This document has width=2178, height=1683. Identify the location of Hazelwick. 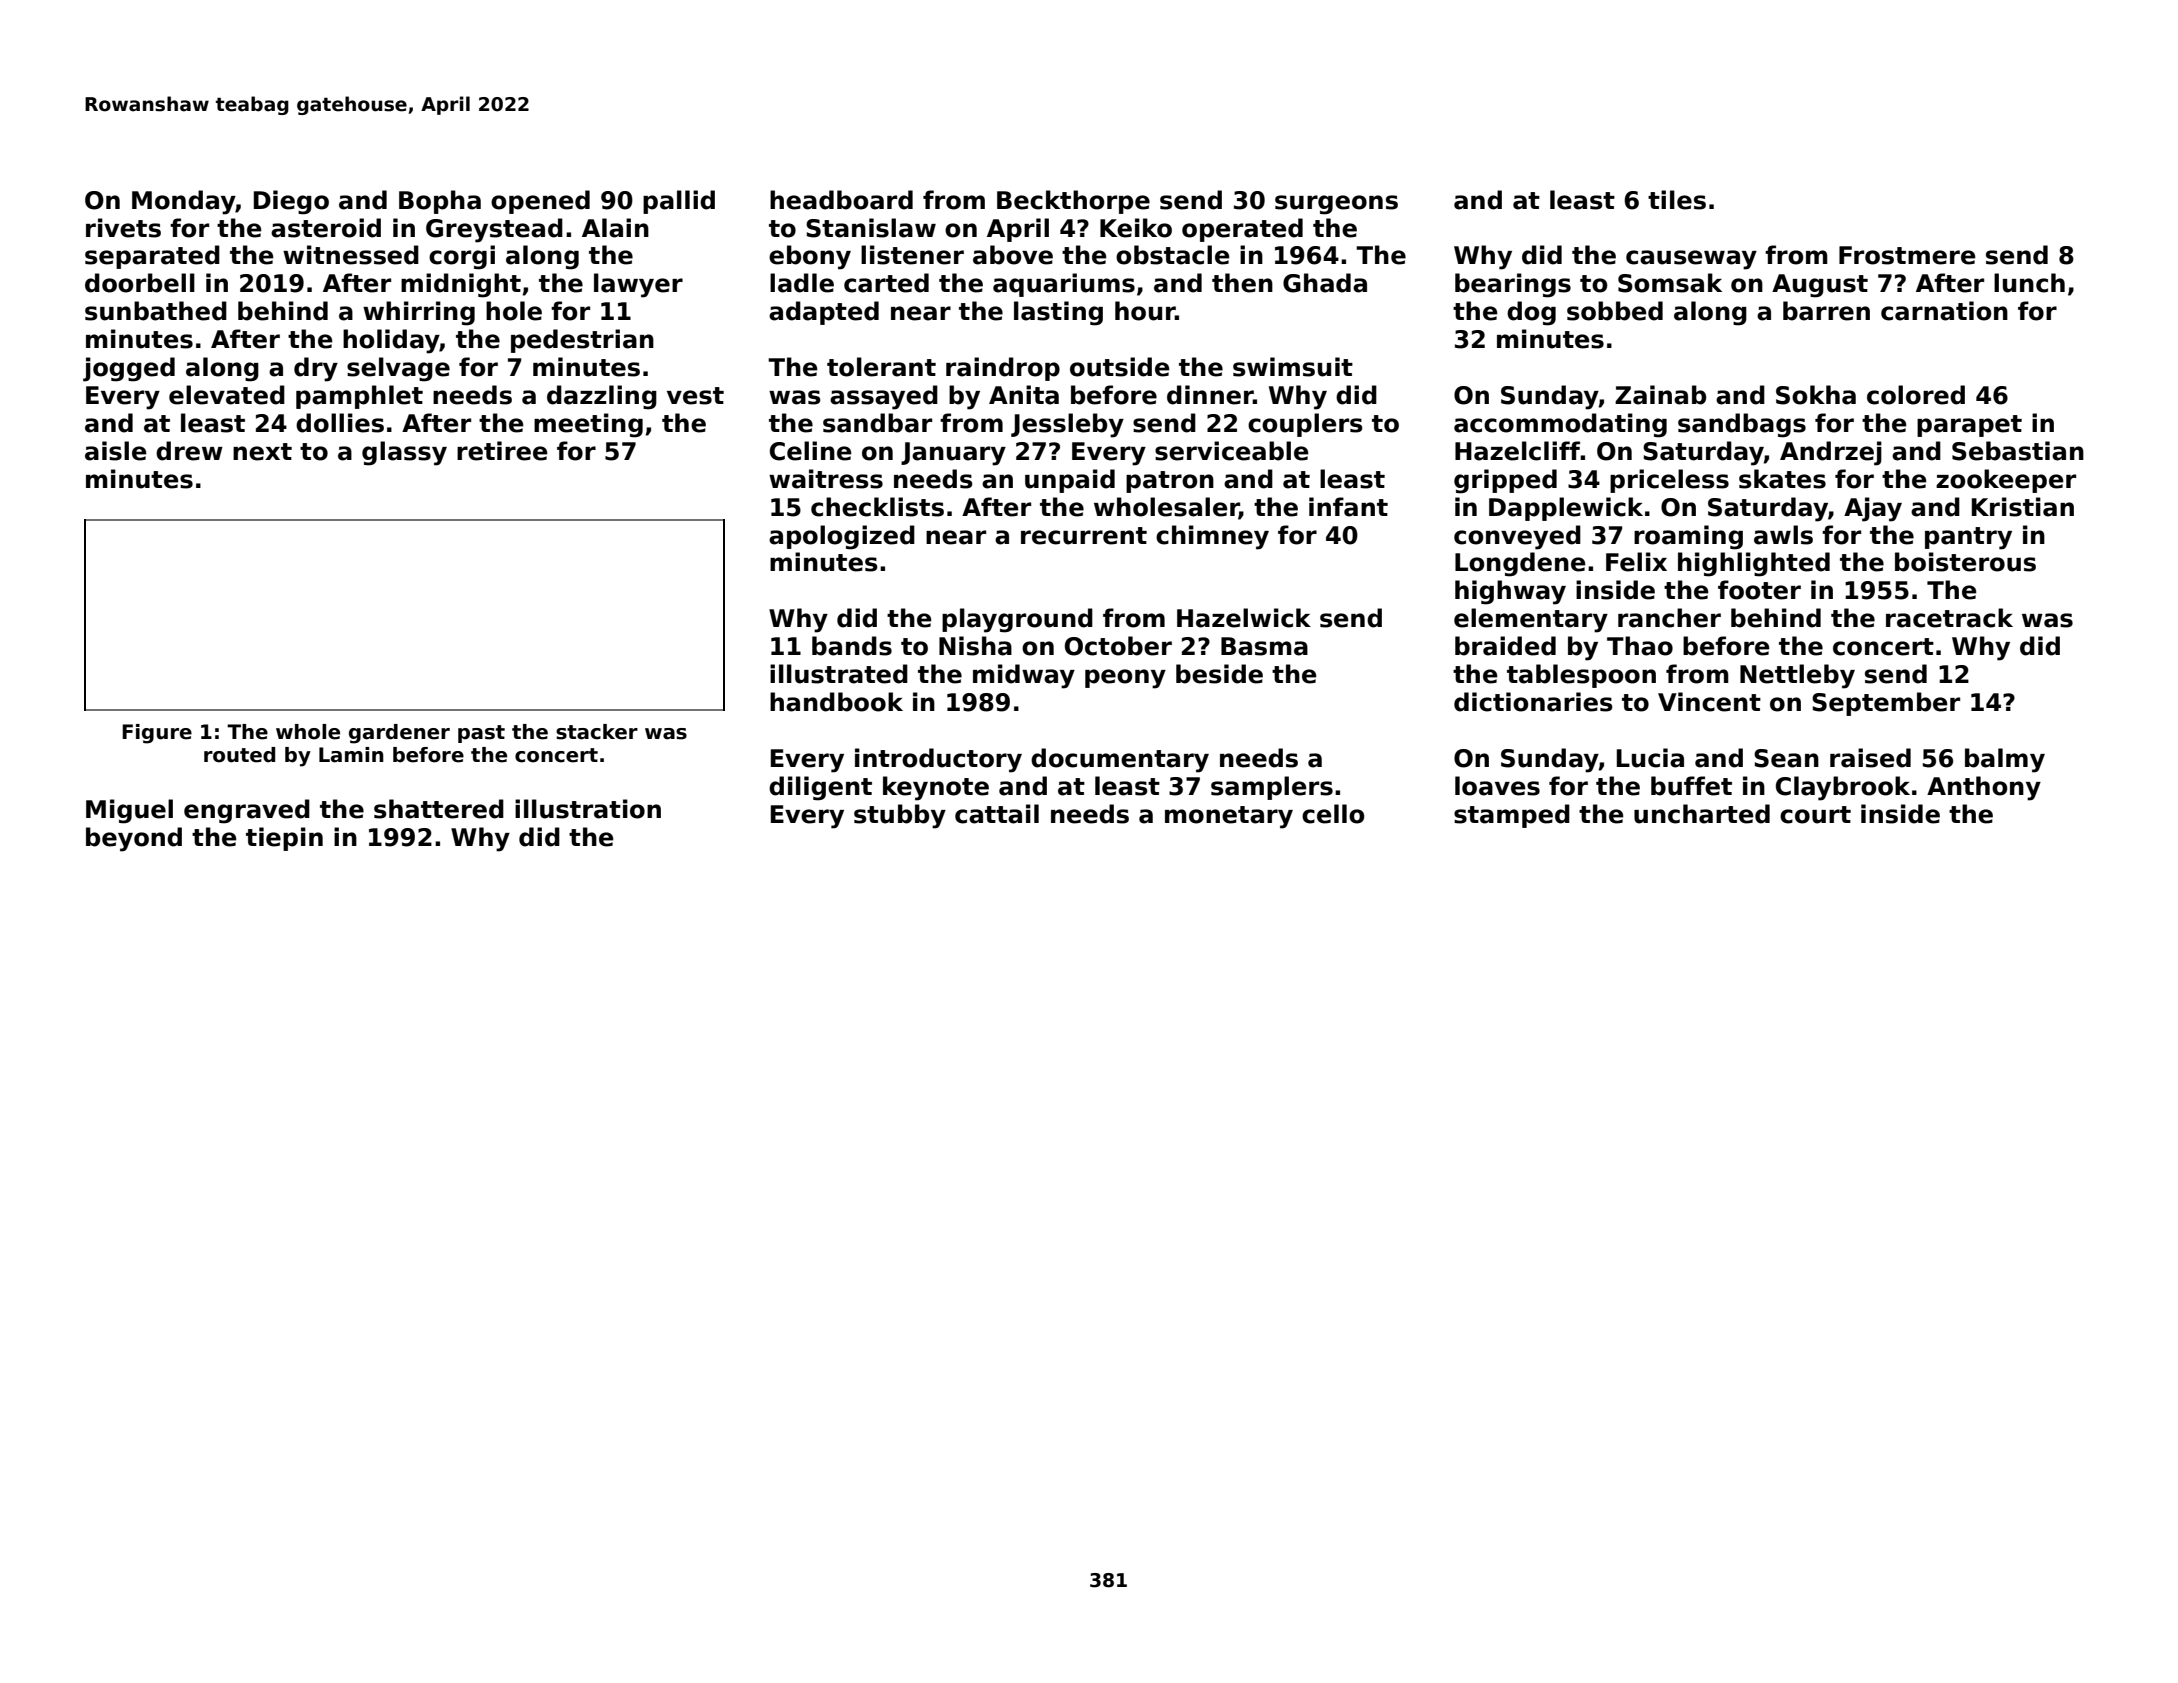
(1244, 618).
